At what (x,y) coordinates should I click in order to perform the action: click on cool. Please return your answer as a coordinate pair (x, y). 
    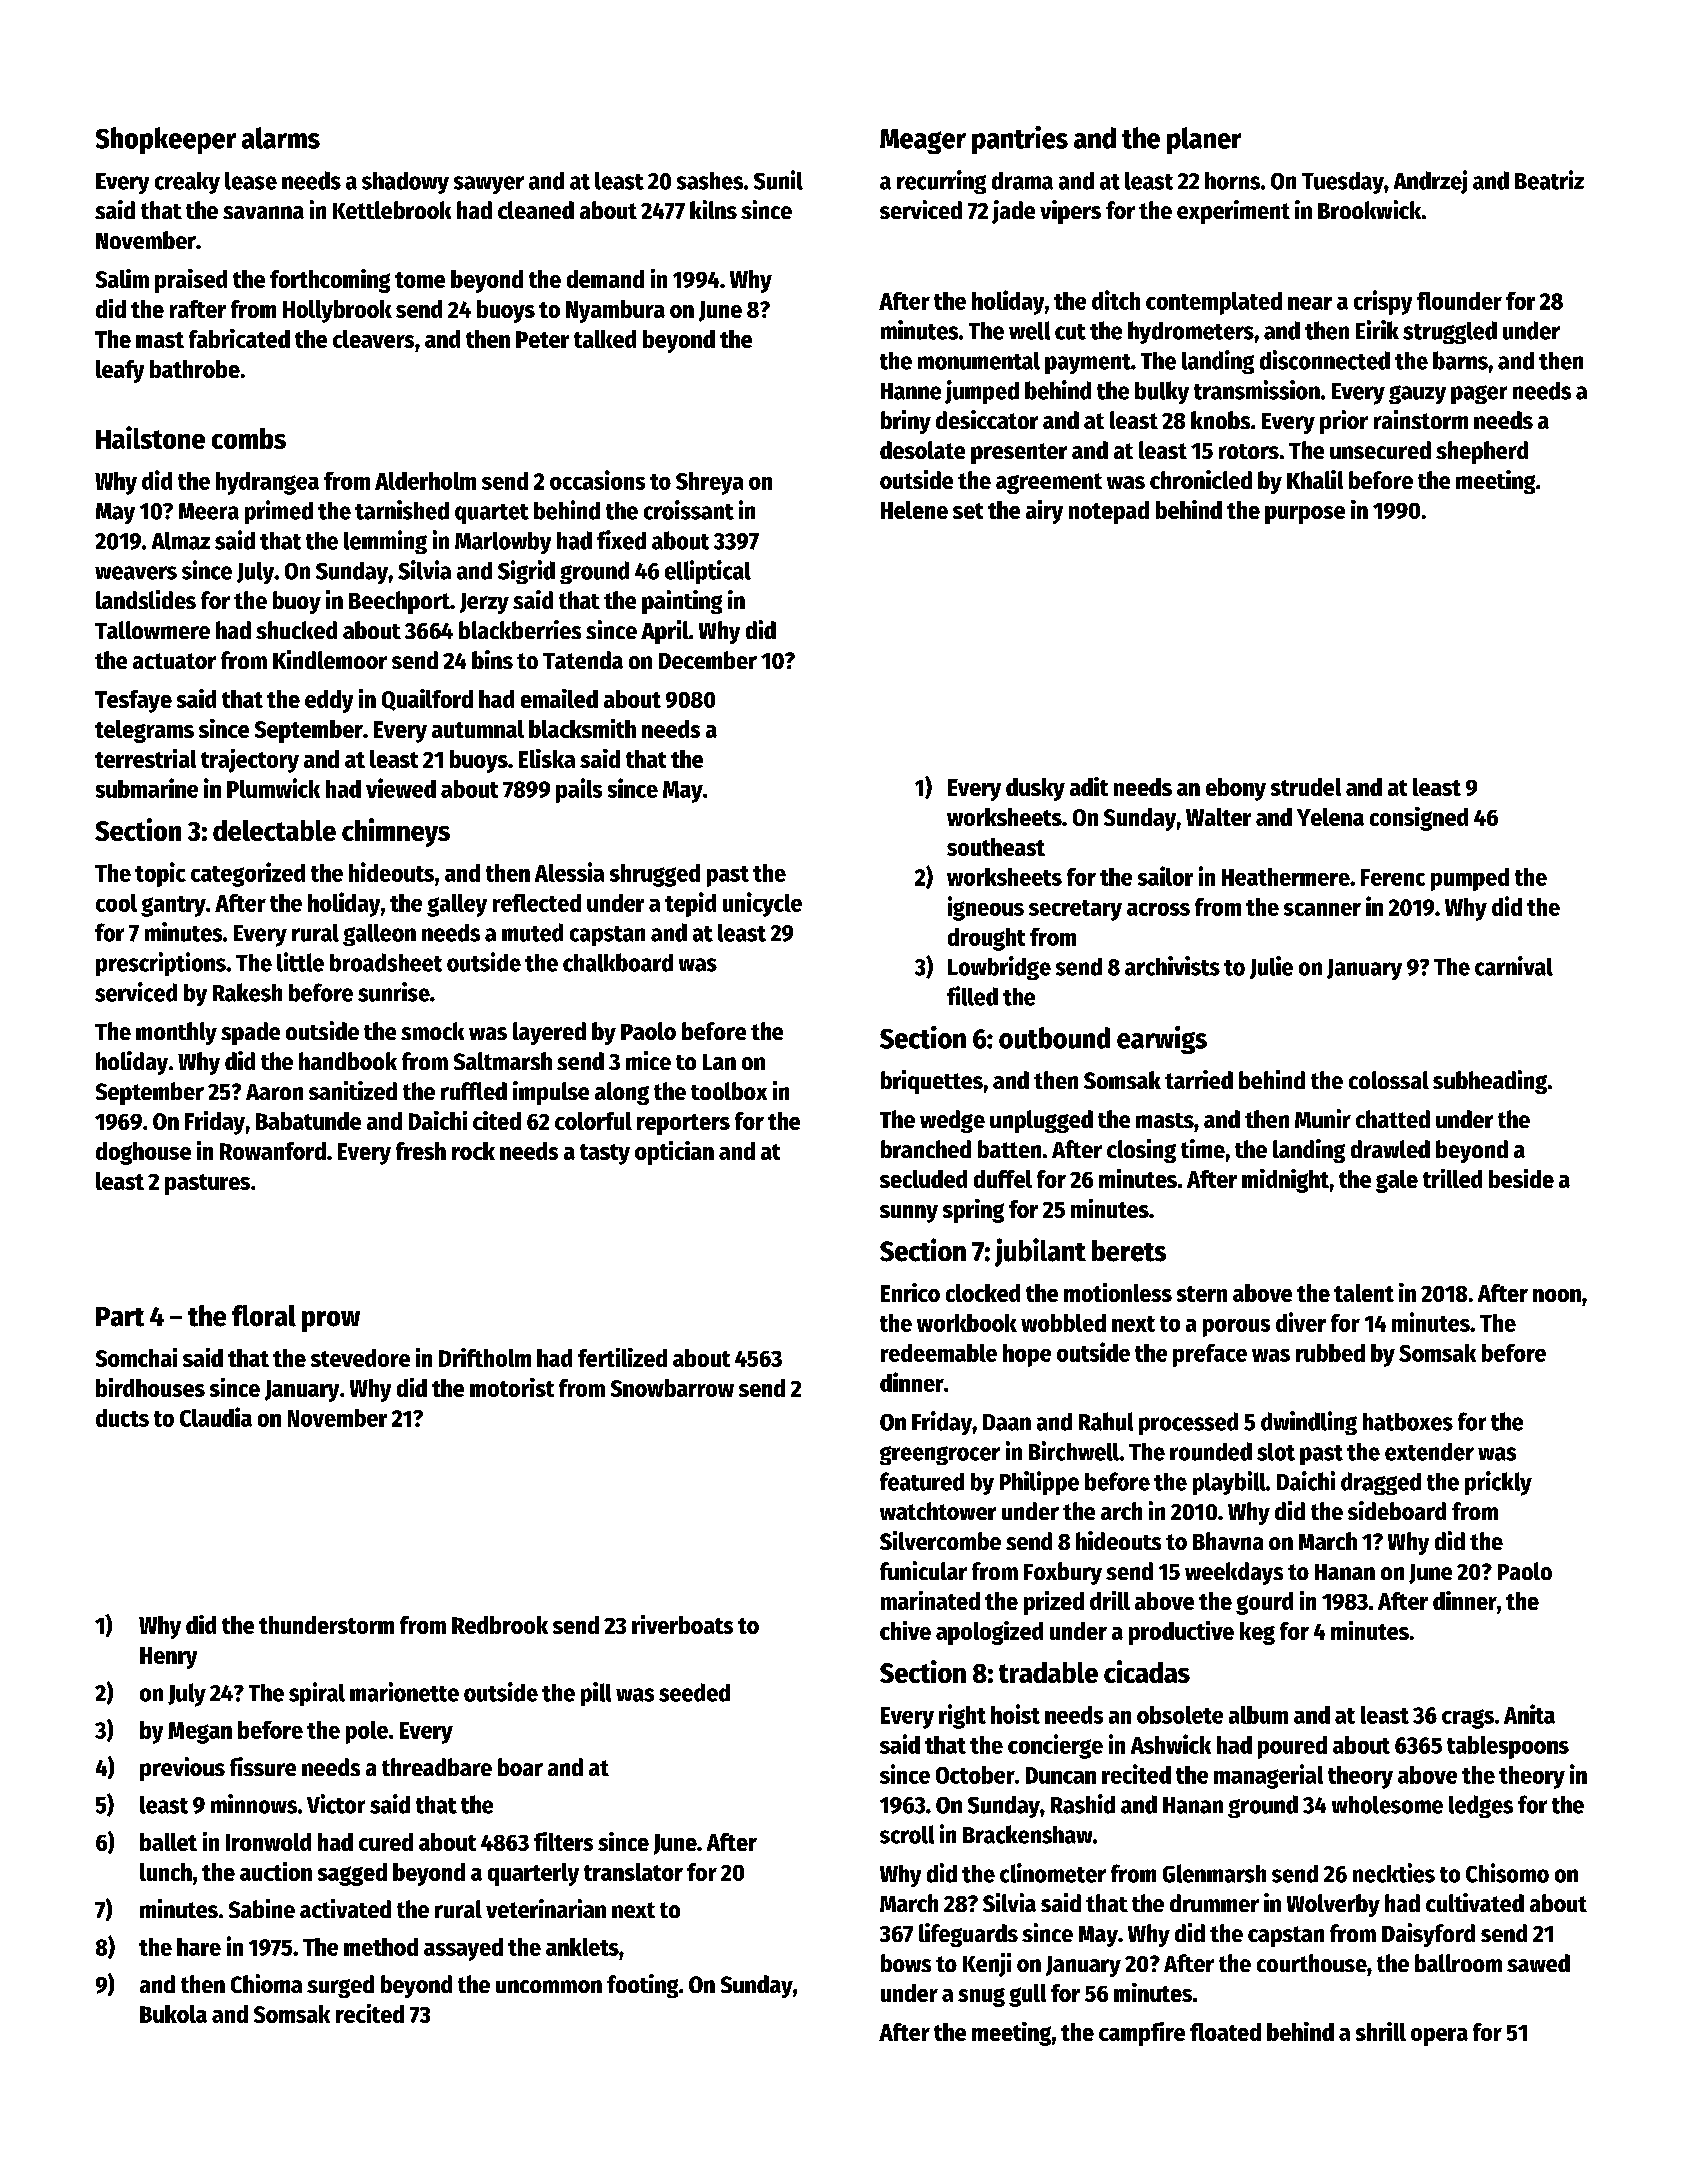
    Looking at the image, I should click on (116, 903).
